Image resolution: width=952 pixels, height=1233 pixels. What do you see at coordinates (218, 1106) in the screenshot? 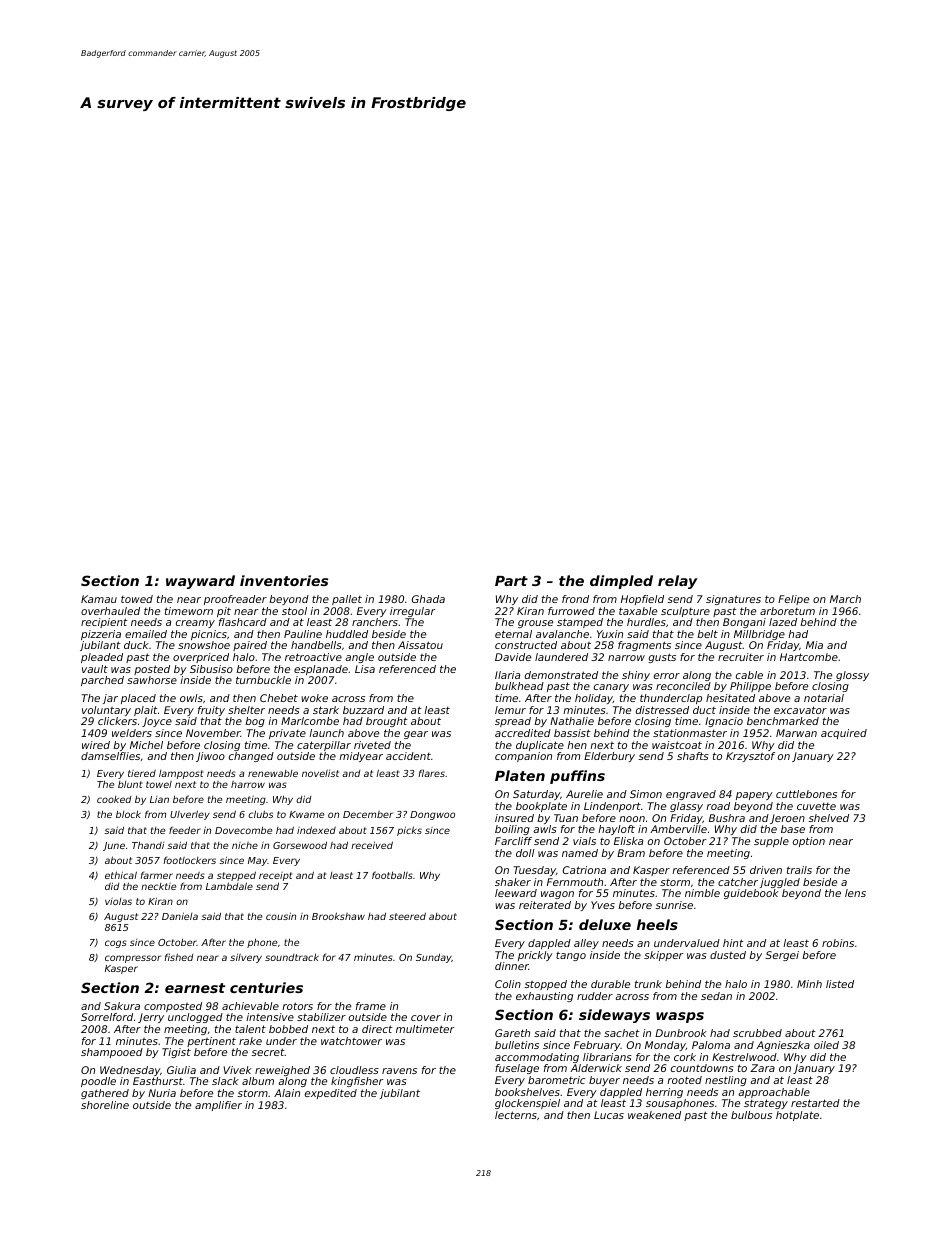
I see `amplifier` at bounding box center [218, 1106].
